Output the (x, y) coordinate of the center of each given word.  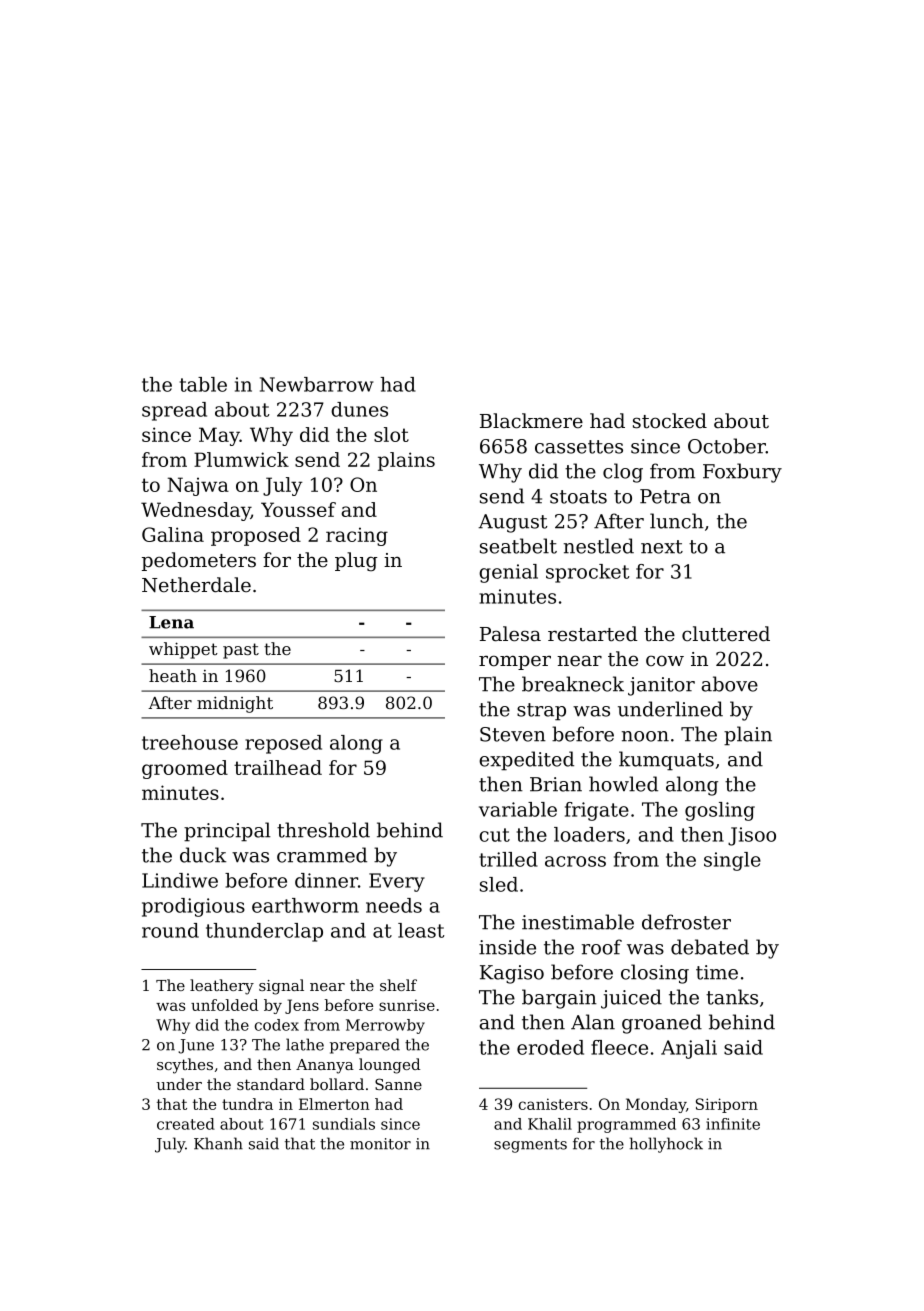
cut (494, 835)
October (727, 446)
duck (203, 855)
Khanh (218, 1143)
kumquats (666, 761)
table (203, 384)
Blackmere (531, 421)
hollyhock (666, 1145)
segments (530, 1146)
